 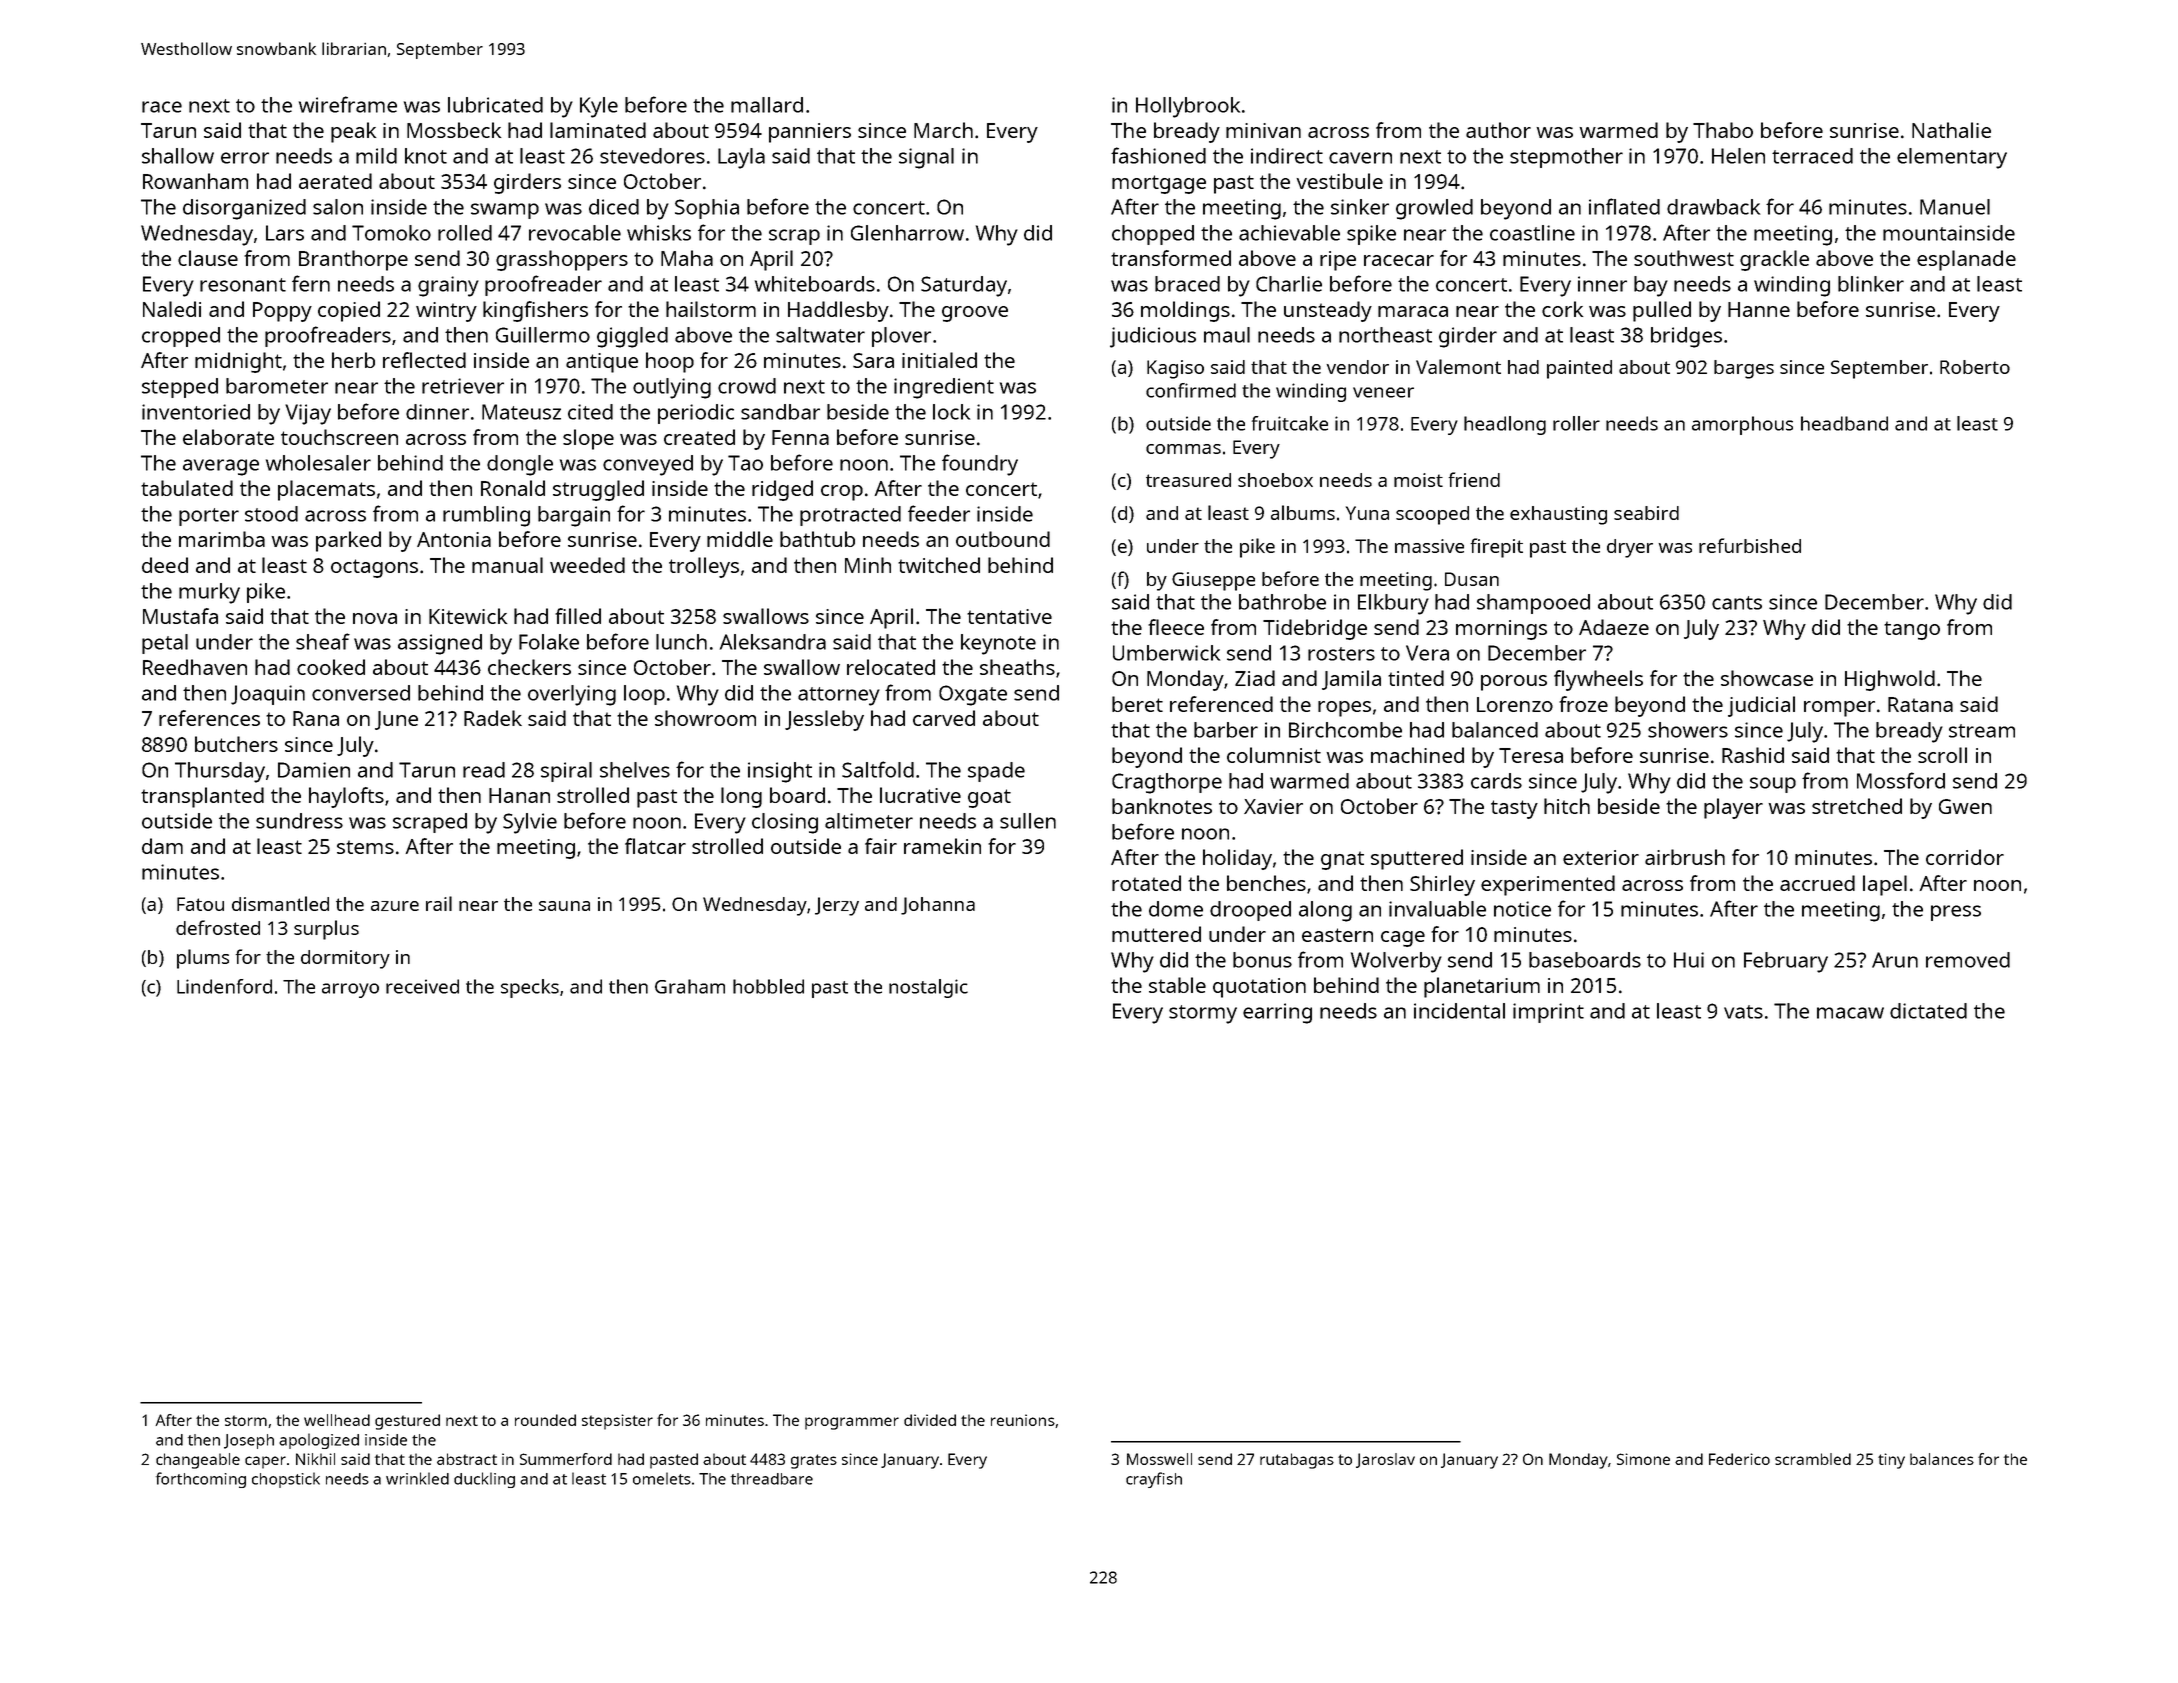 I want to click on Reedhaven, so click(x=195, y=667).
